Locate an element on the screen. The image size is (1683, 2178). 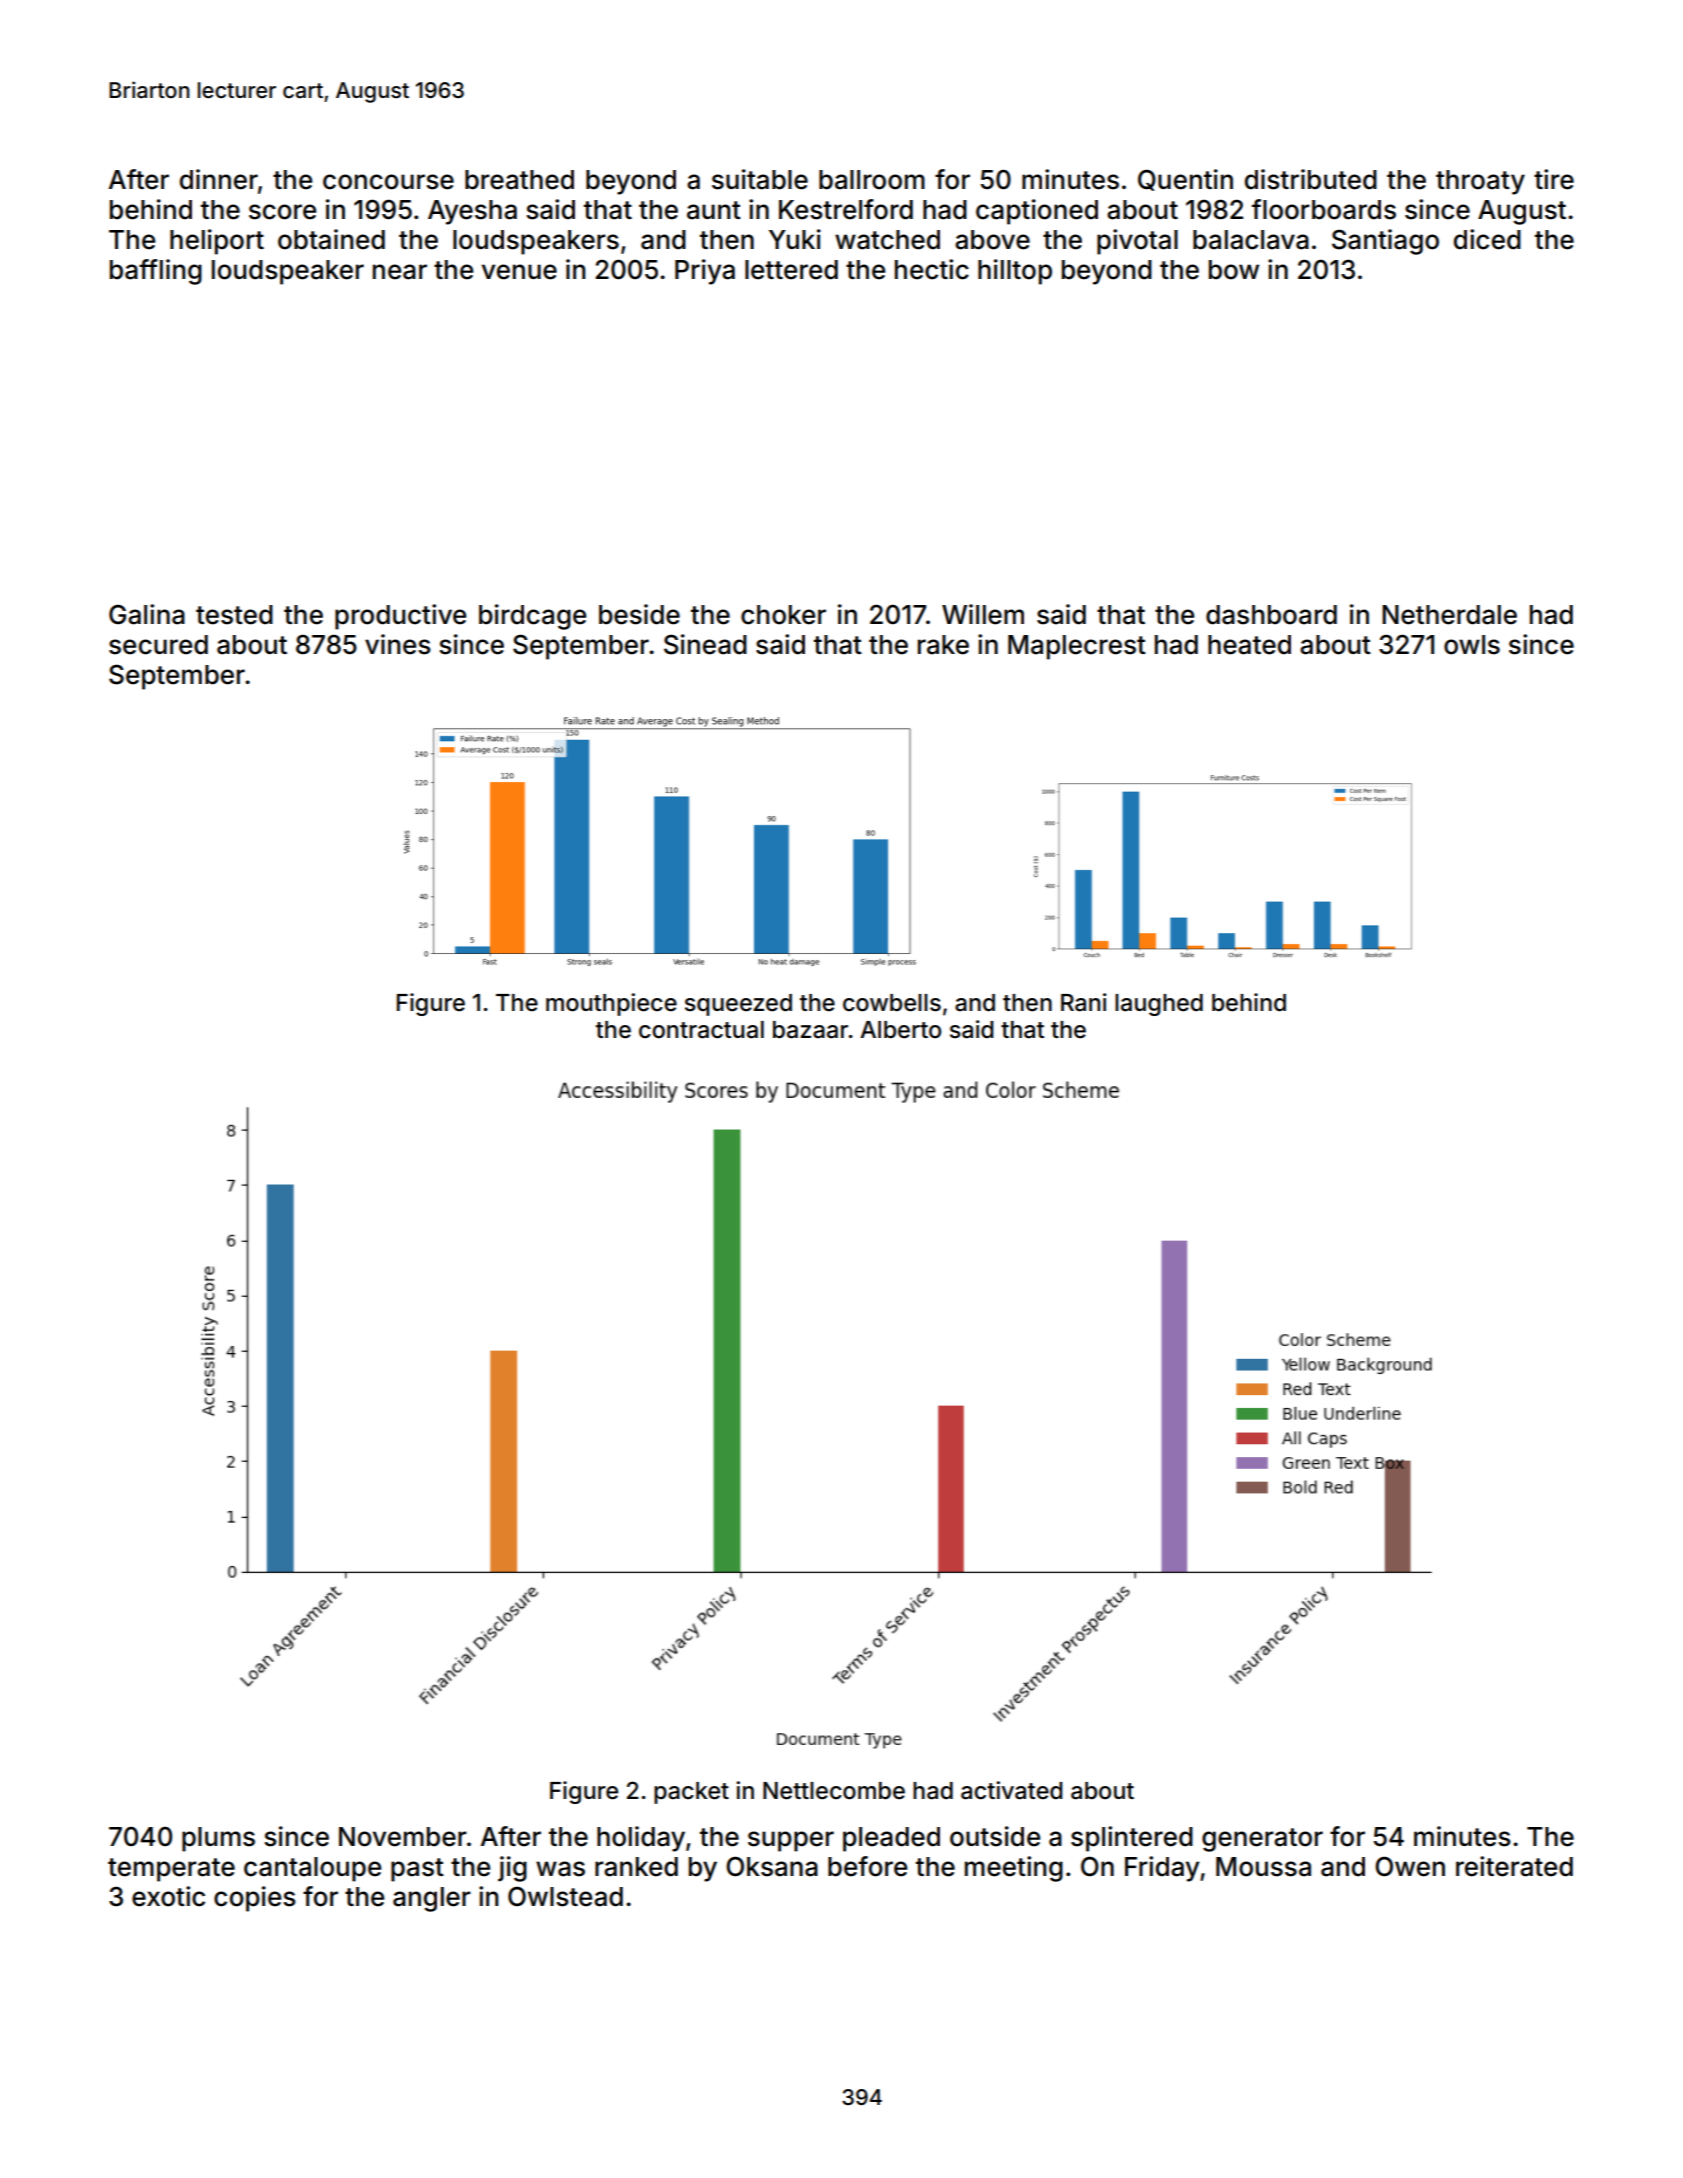
Rani is located at coordinates (1084, 1002).
